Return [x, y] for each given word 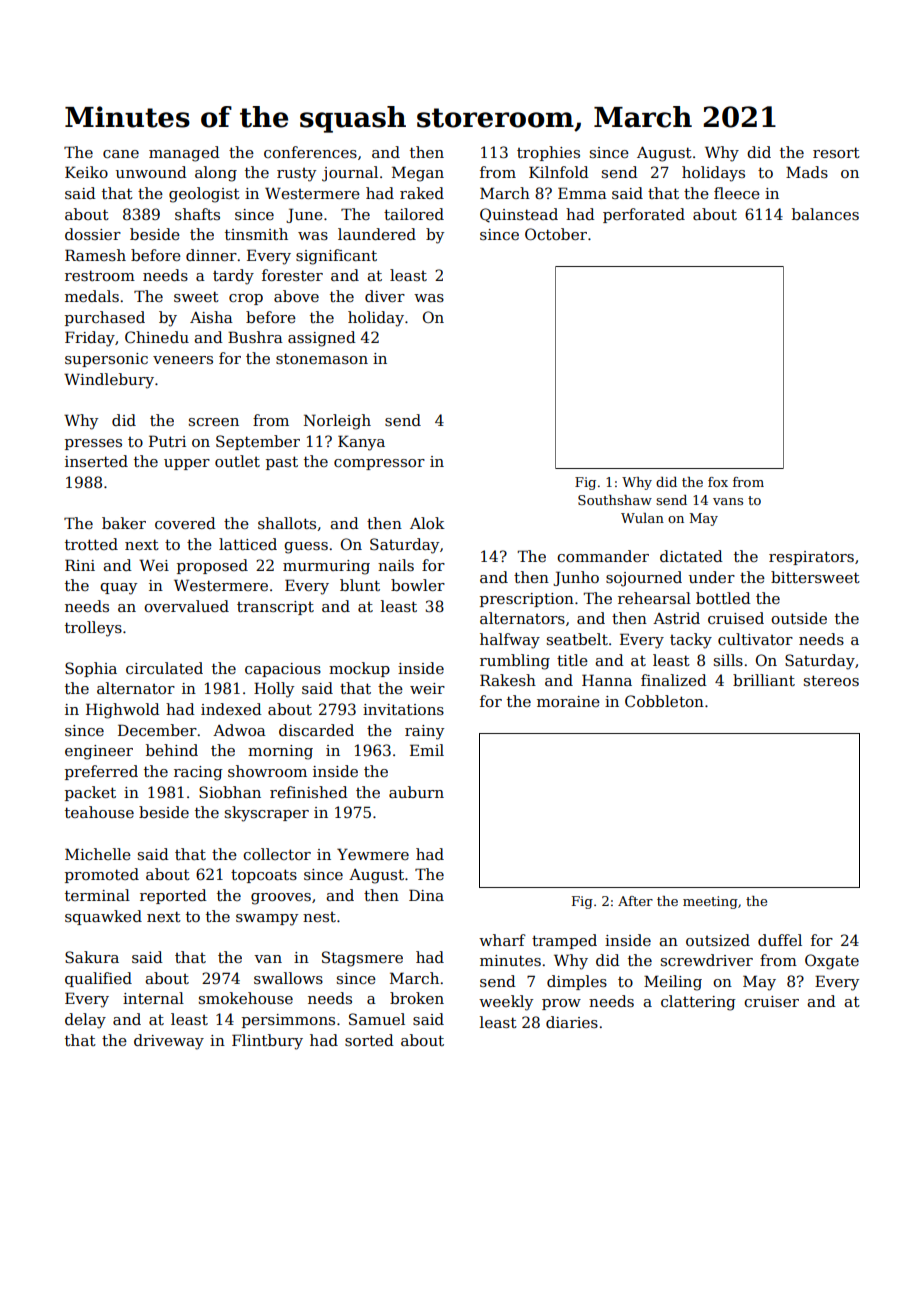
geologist [204, 195]
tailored [414, 214]
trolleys [93, 629]
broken [417, 998]
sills [728, 660]
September [258, 442]
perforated [644, 215]
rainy [424, 732]
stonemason [322, 358]
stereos [831, 680]
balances [825, 214]
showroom [267, 771]
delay [85, 1021]
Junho [576, 578]
